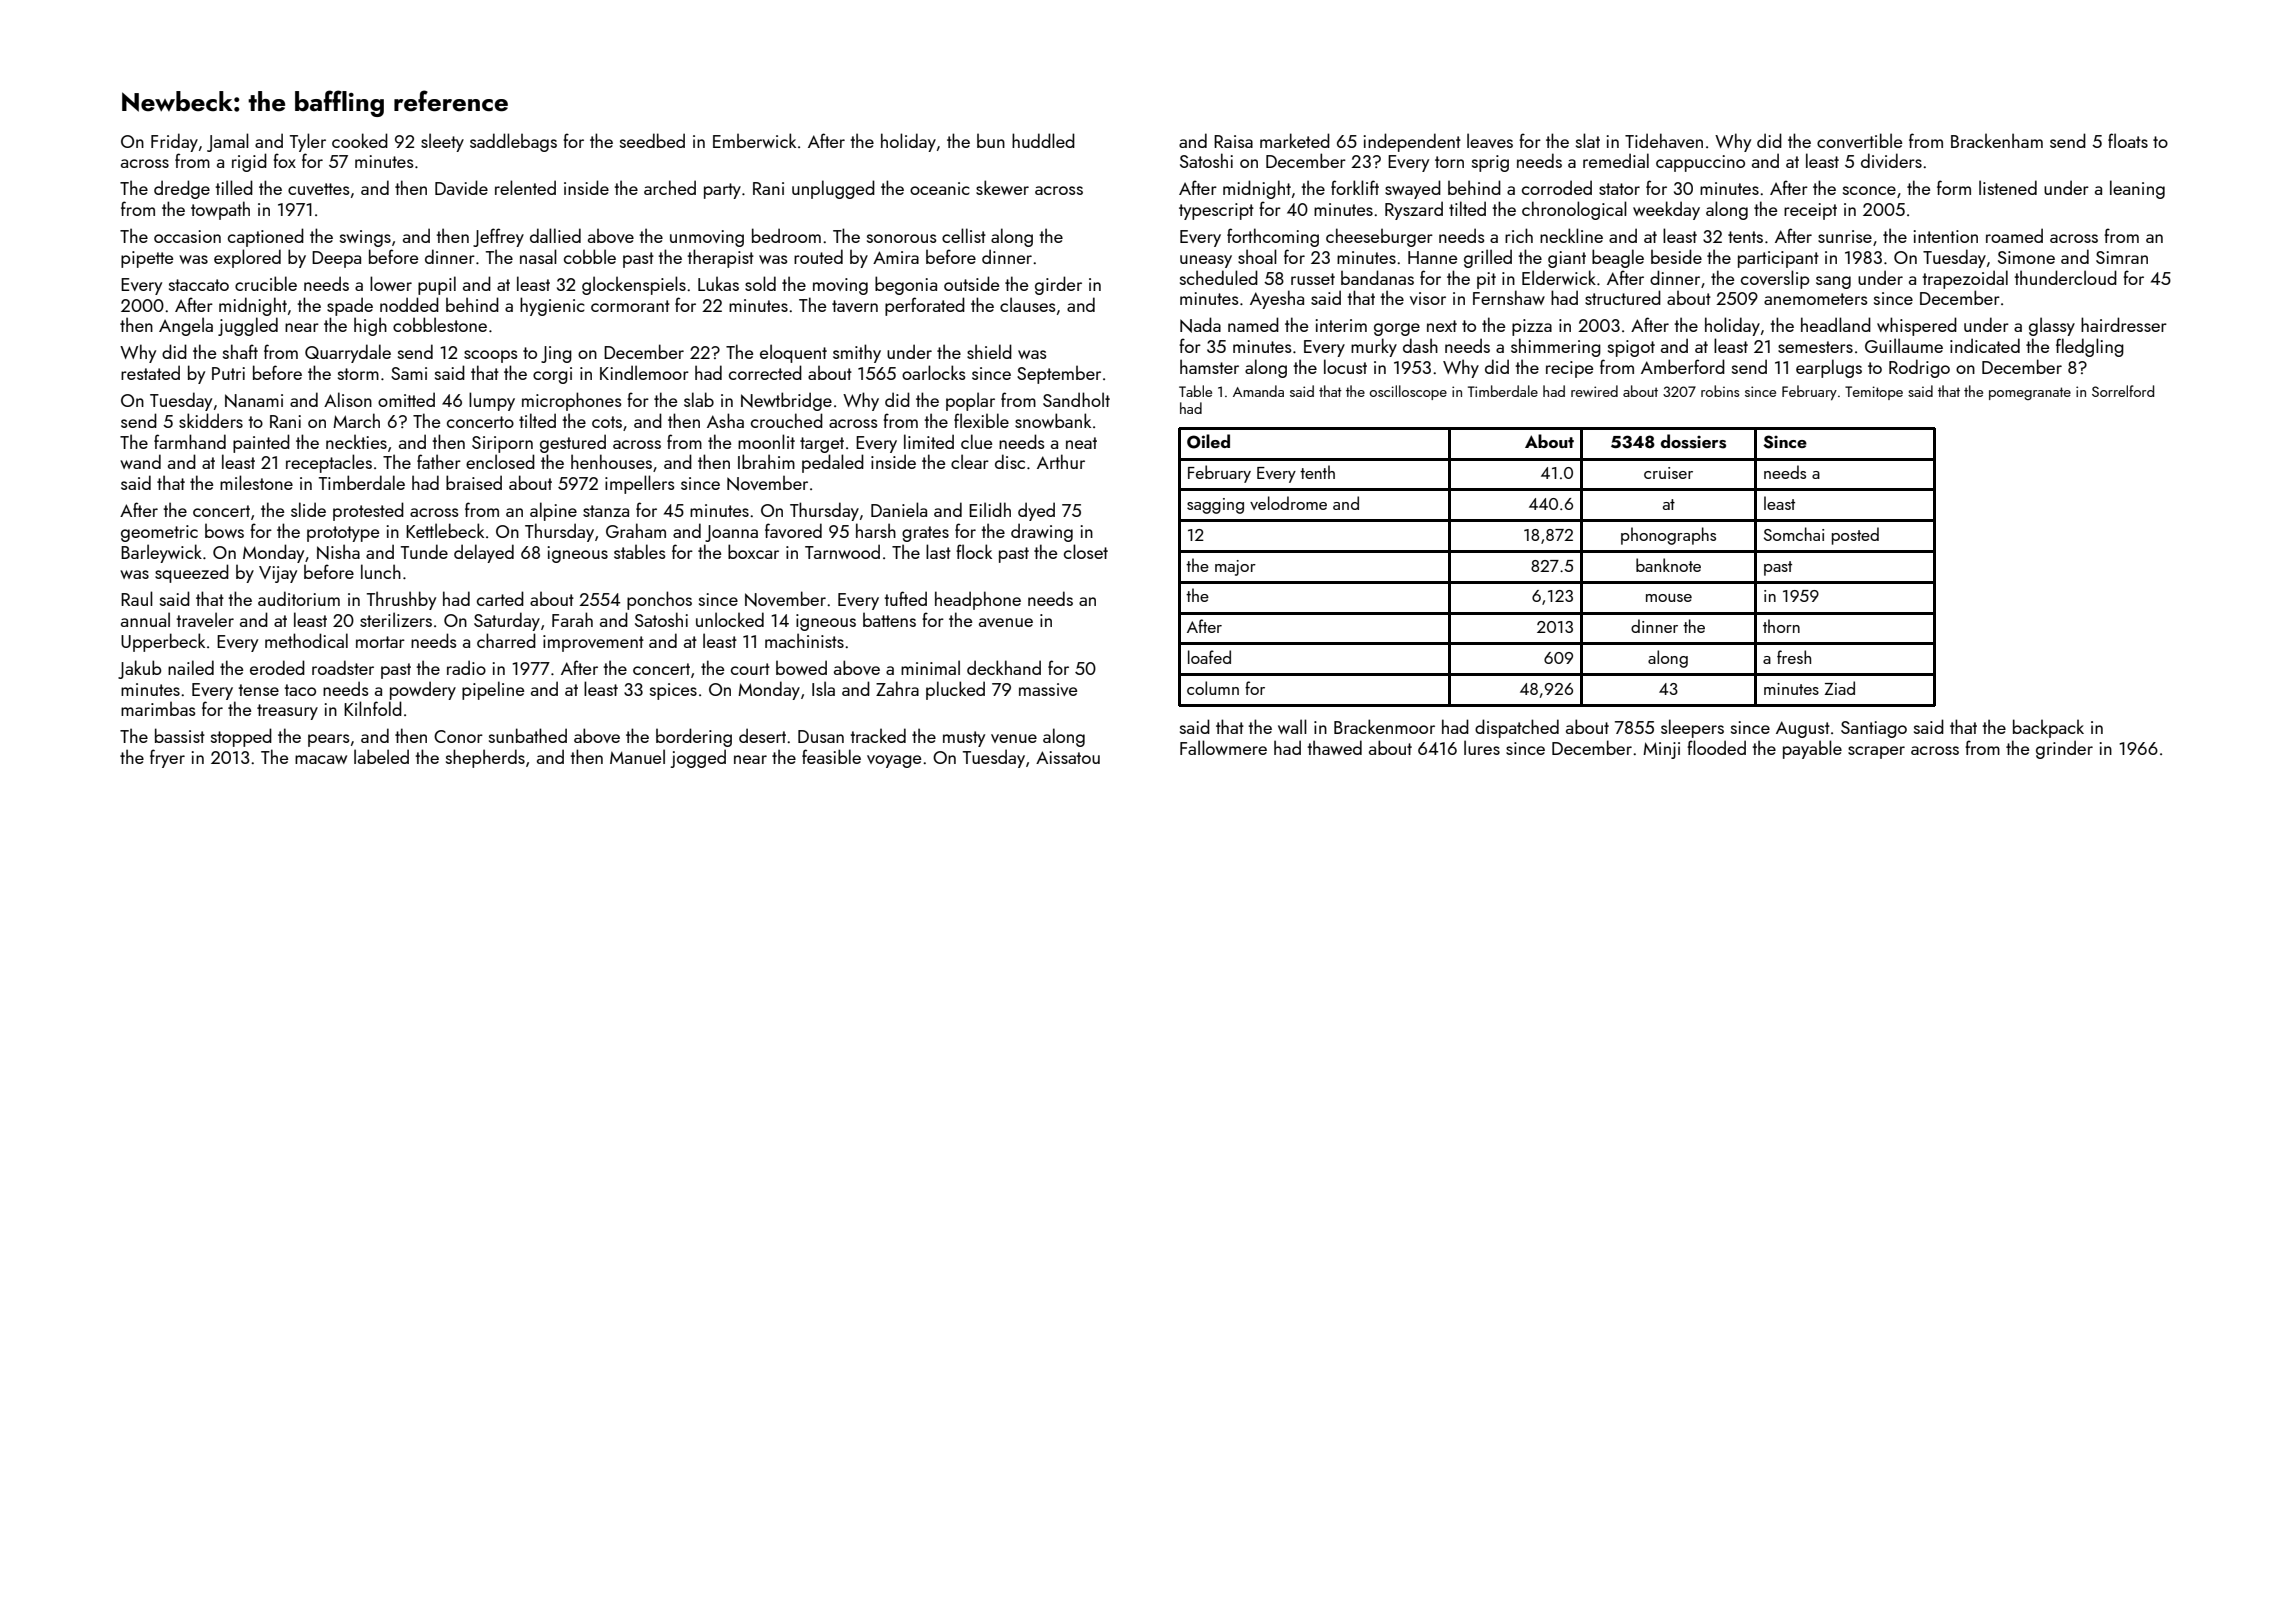  Describe the element at coordinates (2008, 187) in the document. I see `listened` at that location.
